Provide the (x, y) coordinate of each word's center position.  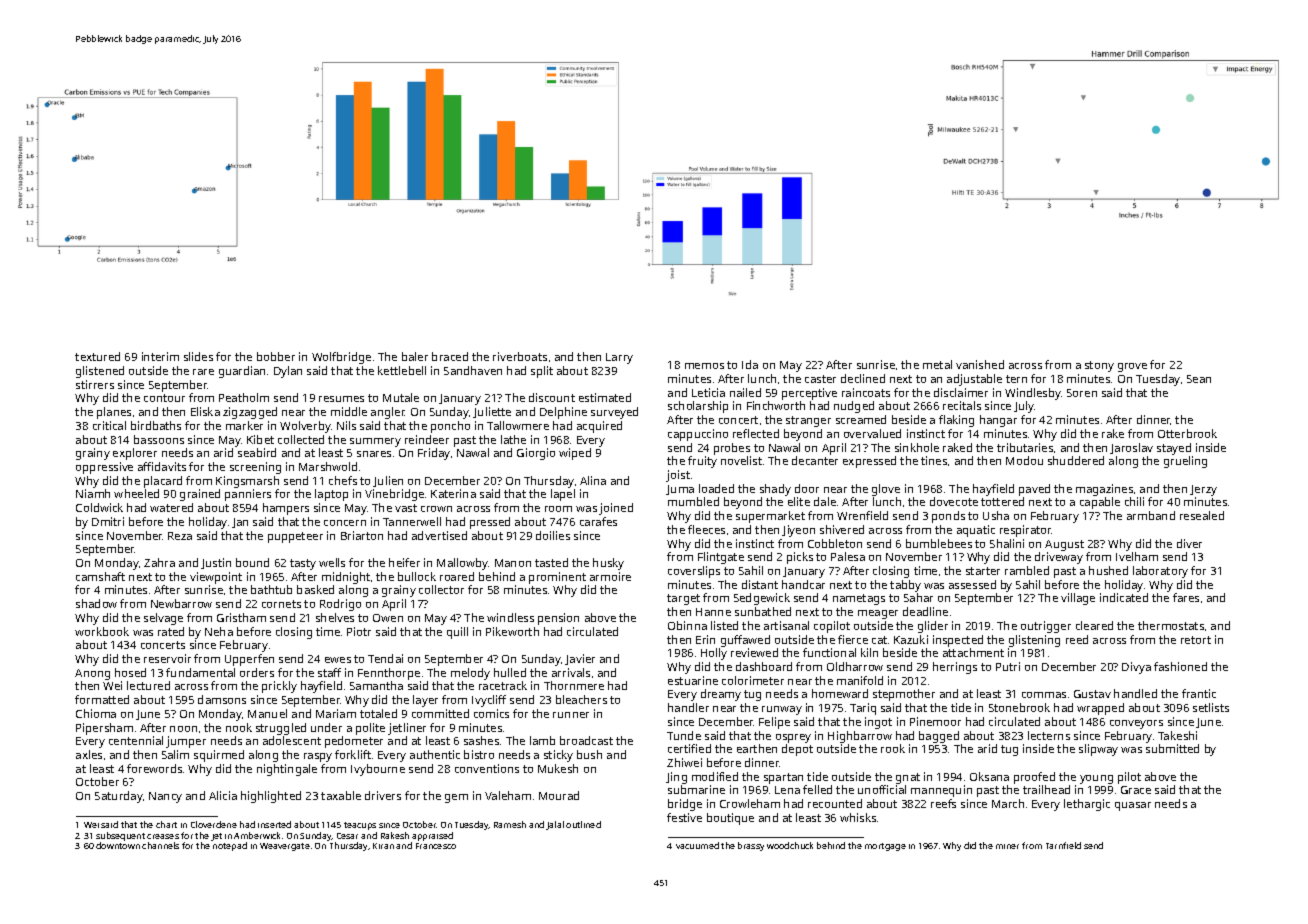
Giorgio (536, 454)
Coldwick (99, 507)
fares (1186, 597)
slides (198, 356)
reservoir (167, 658)
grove (1132, 367)
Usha (996, 515)
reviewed (754, 652)
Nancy (165, 797)
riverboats (520, 356)
